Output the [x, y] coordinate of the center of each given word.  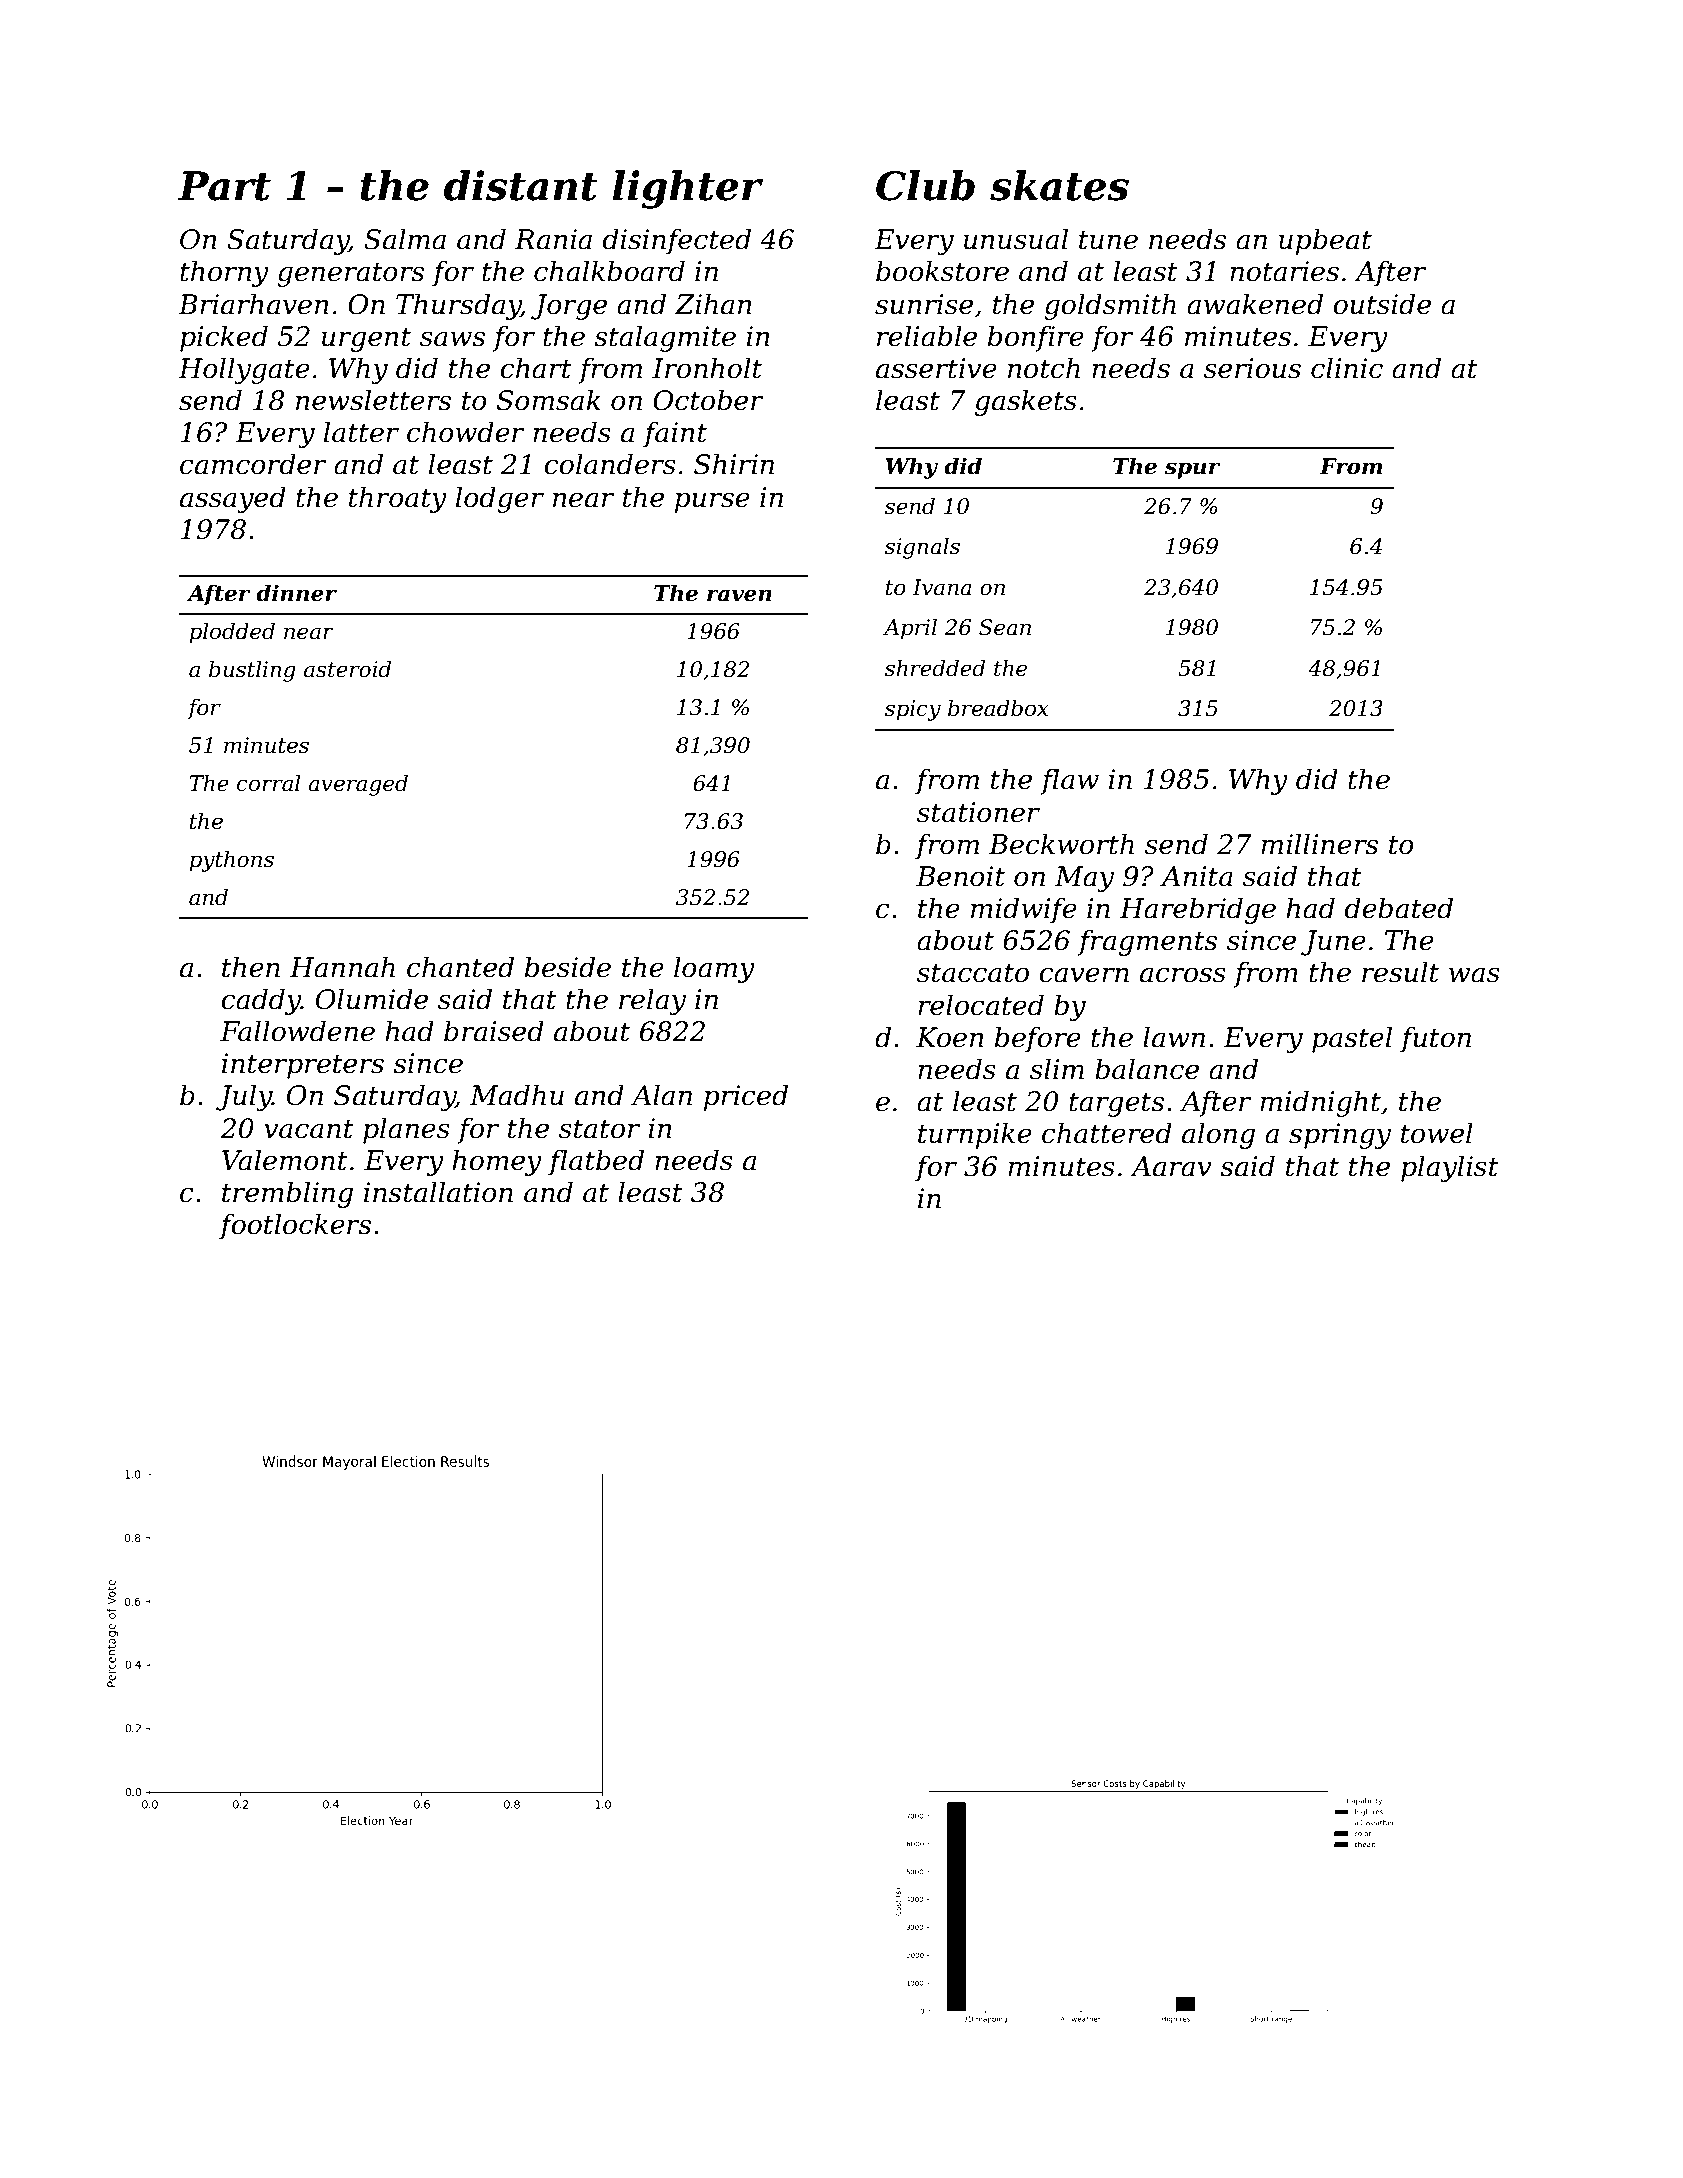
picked [224, 338]
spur [1192, 470]
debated [1399, 908]
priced [746, 1097]
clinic [1347, 368]
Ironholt [707, 368]
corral [269, 783]
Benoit [960, 876]
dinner [296, 593]
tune [1108, 240]
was [1474, 975]
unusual [1016, 239]
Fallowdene [297, 1031]
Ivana [942, 587]
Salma [405, 239]
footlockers [295, 1226]
